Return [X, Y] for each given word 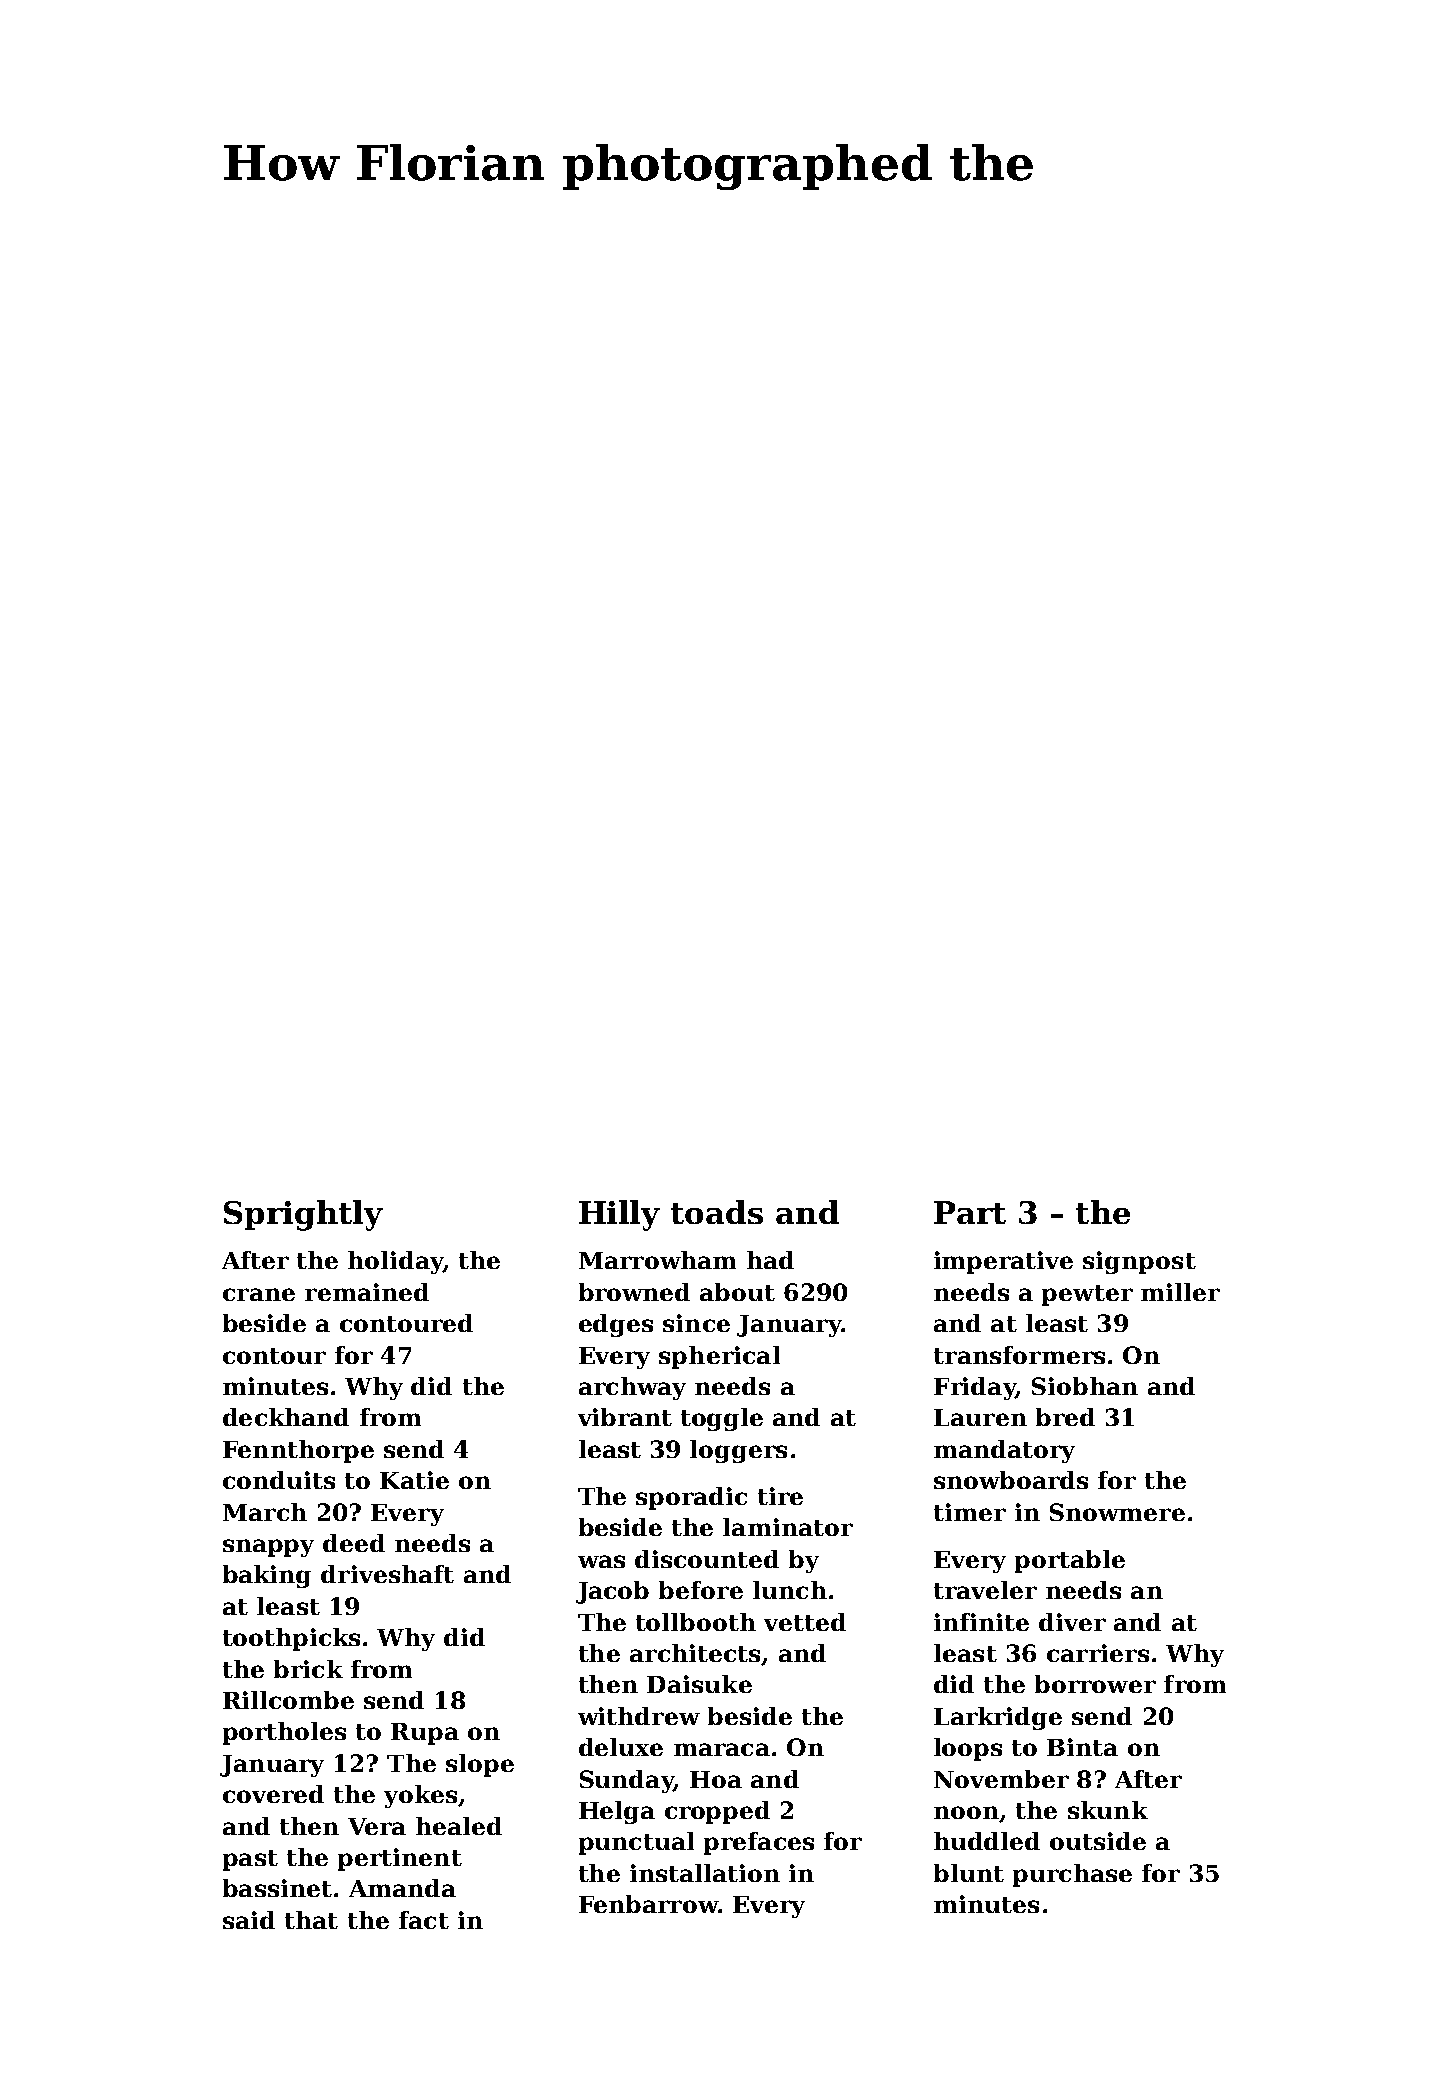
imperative [1003, 1262]
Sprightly [303, 1215]
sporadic [691, 1498]
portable [1070, 1561]
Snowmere [1117, 1512]
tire [780, 1496]
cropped [717, 1812]
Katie [414, 1480]
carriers [1098, 1653]
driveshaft [387, 1574]
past [250, 1860]
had [770, 1260]
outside [1098, 1841]
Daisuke [699, 1684]
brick [308, 1669]
